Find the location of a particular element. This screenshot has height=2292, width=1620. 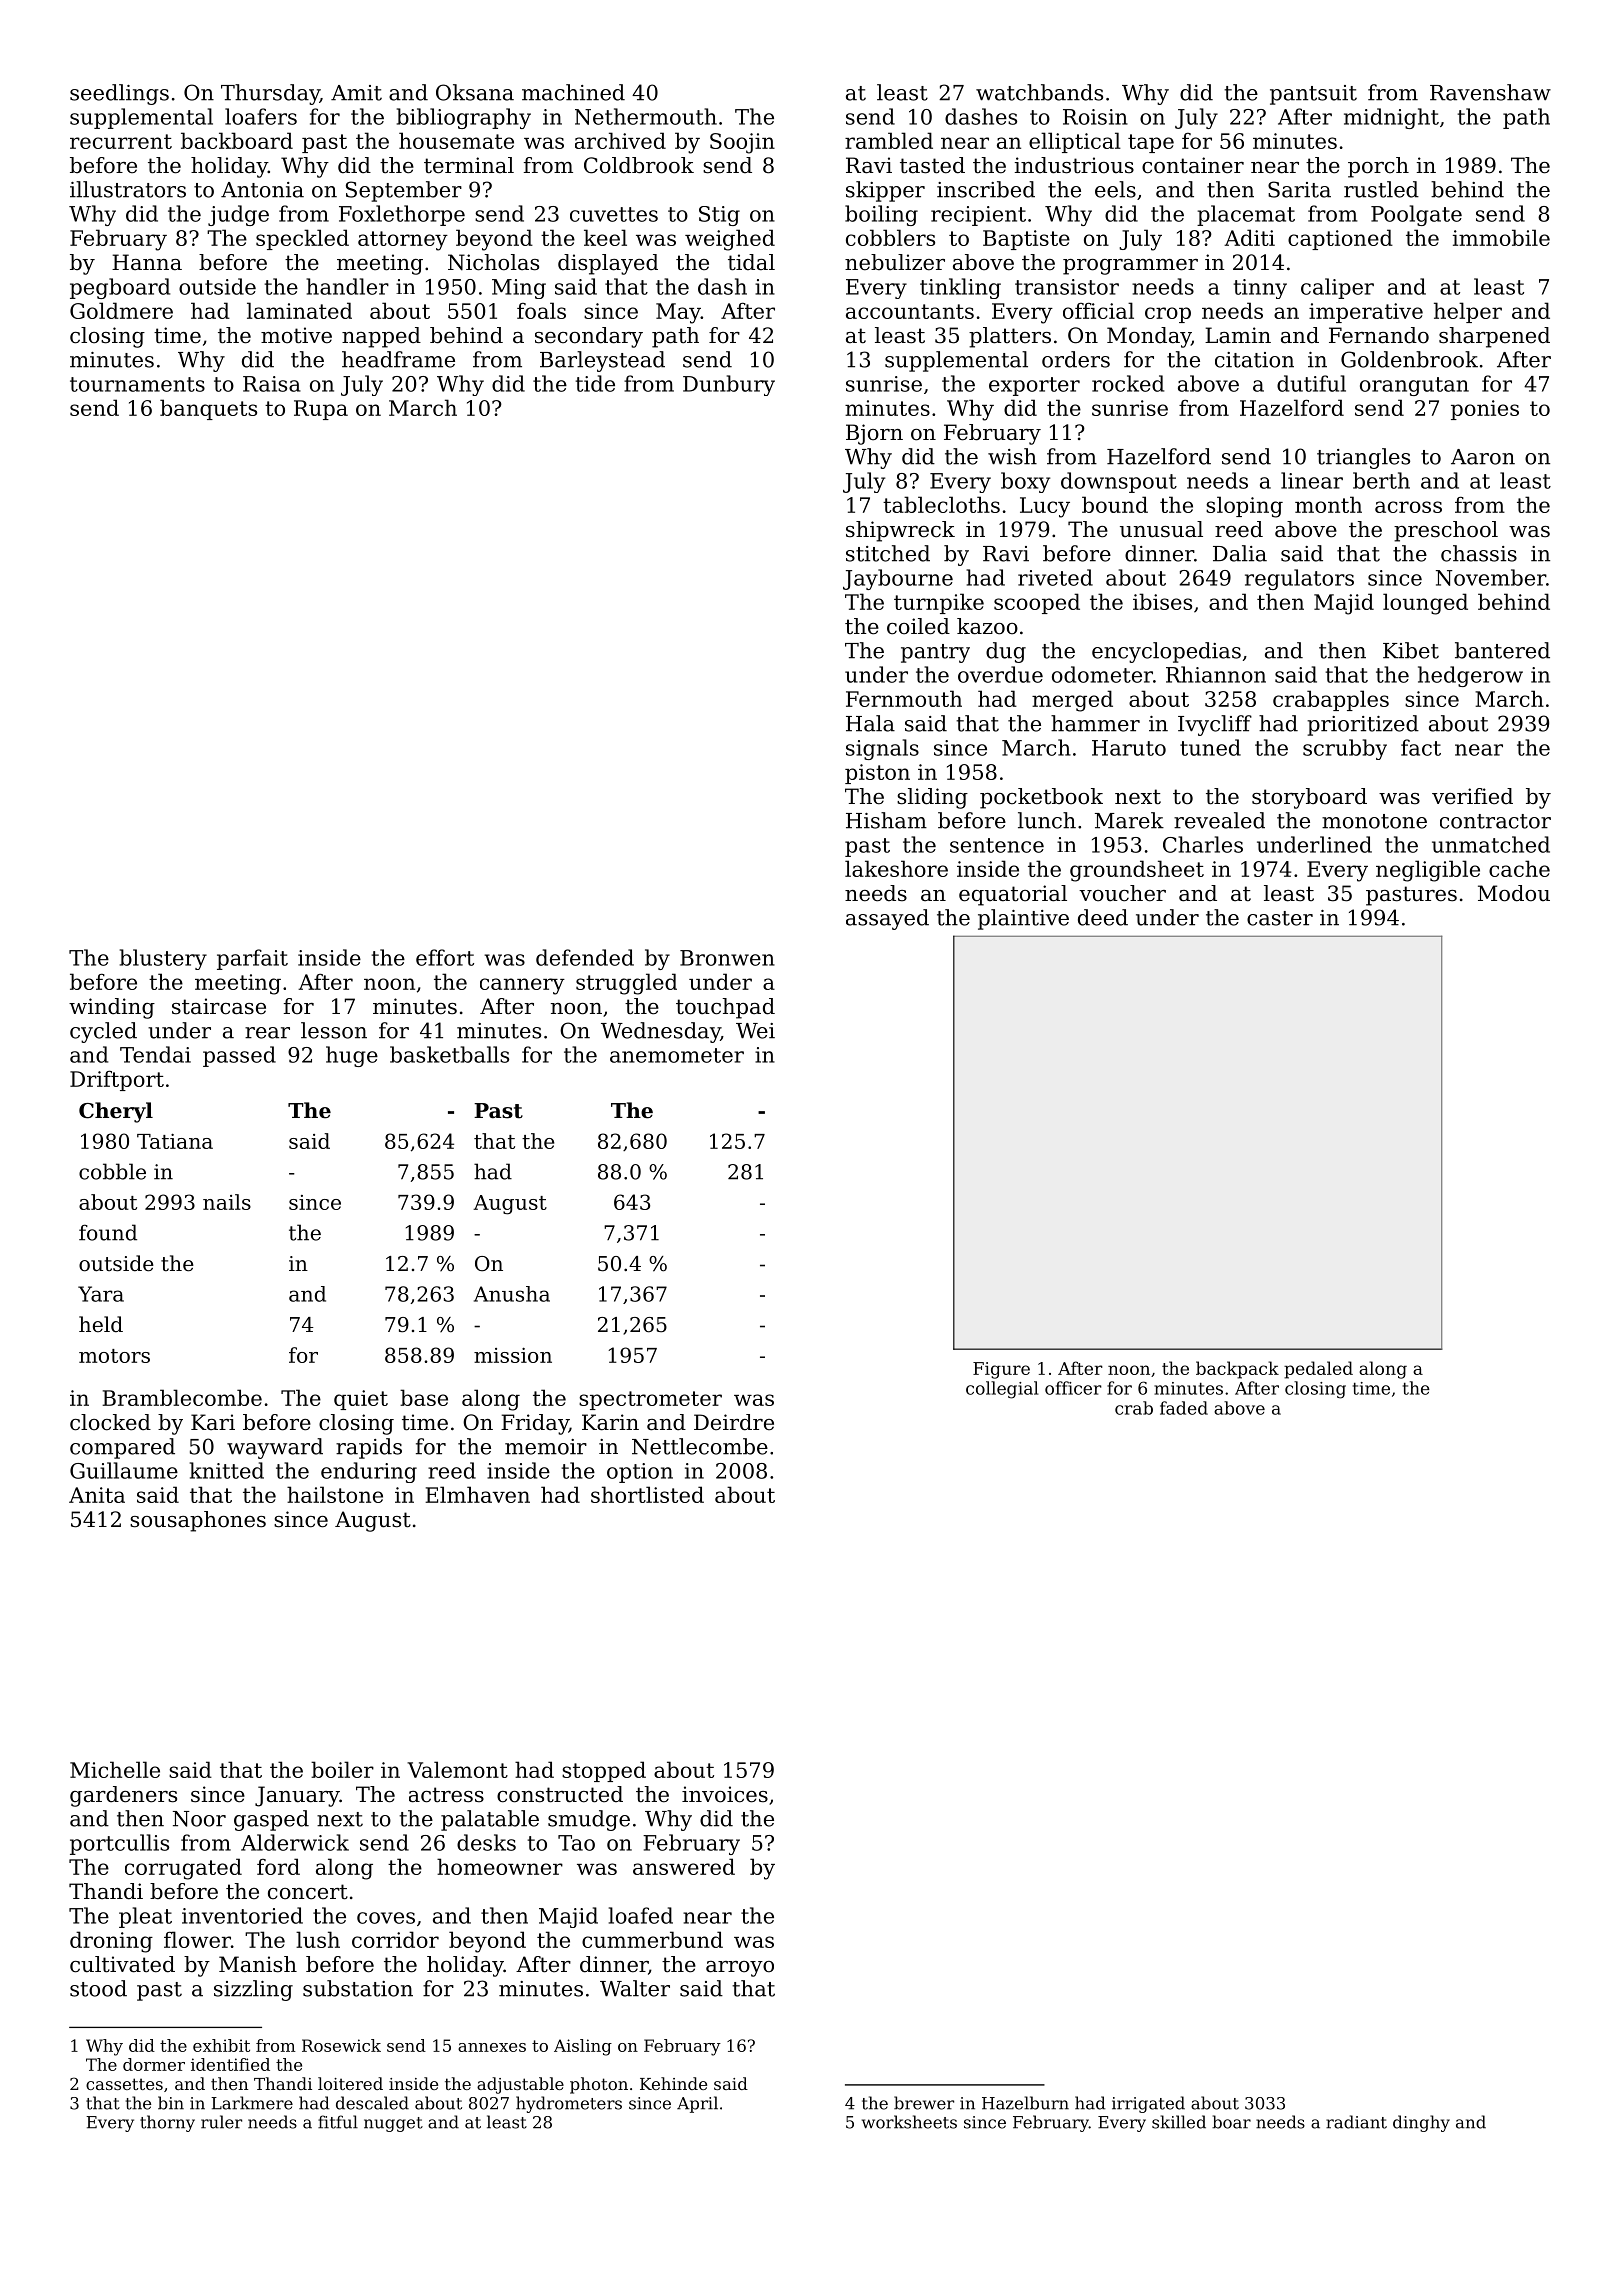

pedaled is located at coordinates (1318, 1370).
